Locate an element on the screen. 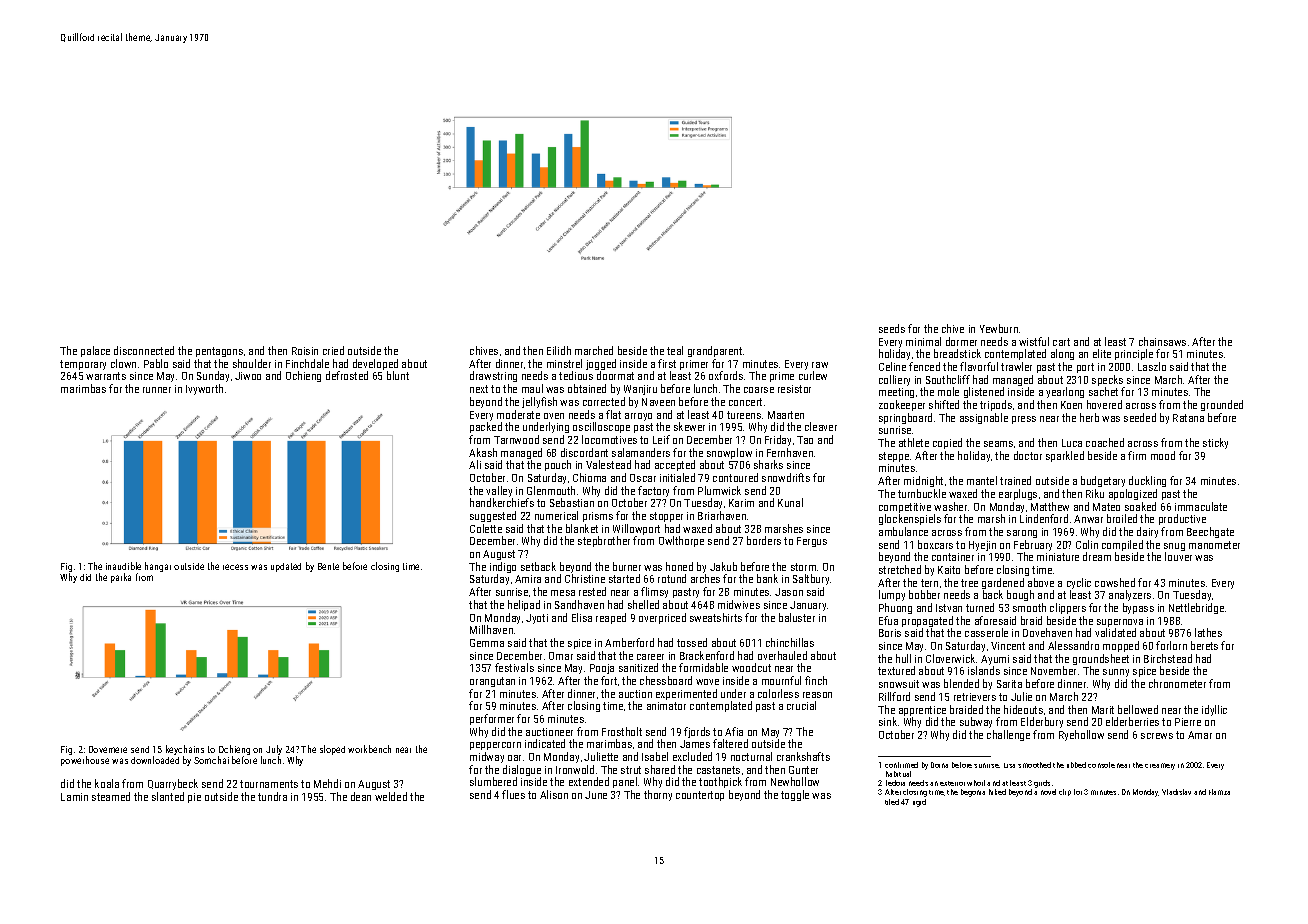 Image resolution: width=1308 pixels, height=924 pixels. Bente is located at coordinates (328, 566).
